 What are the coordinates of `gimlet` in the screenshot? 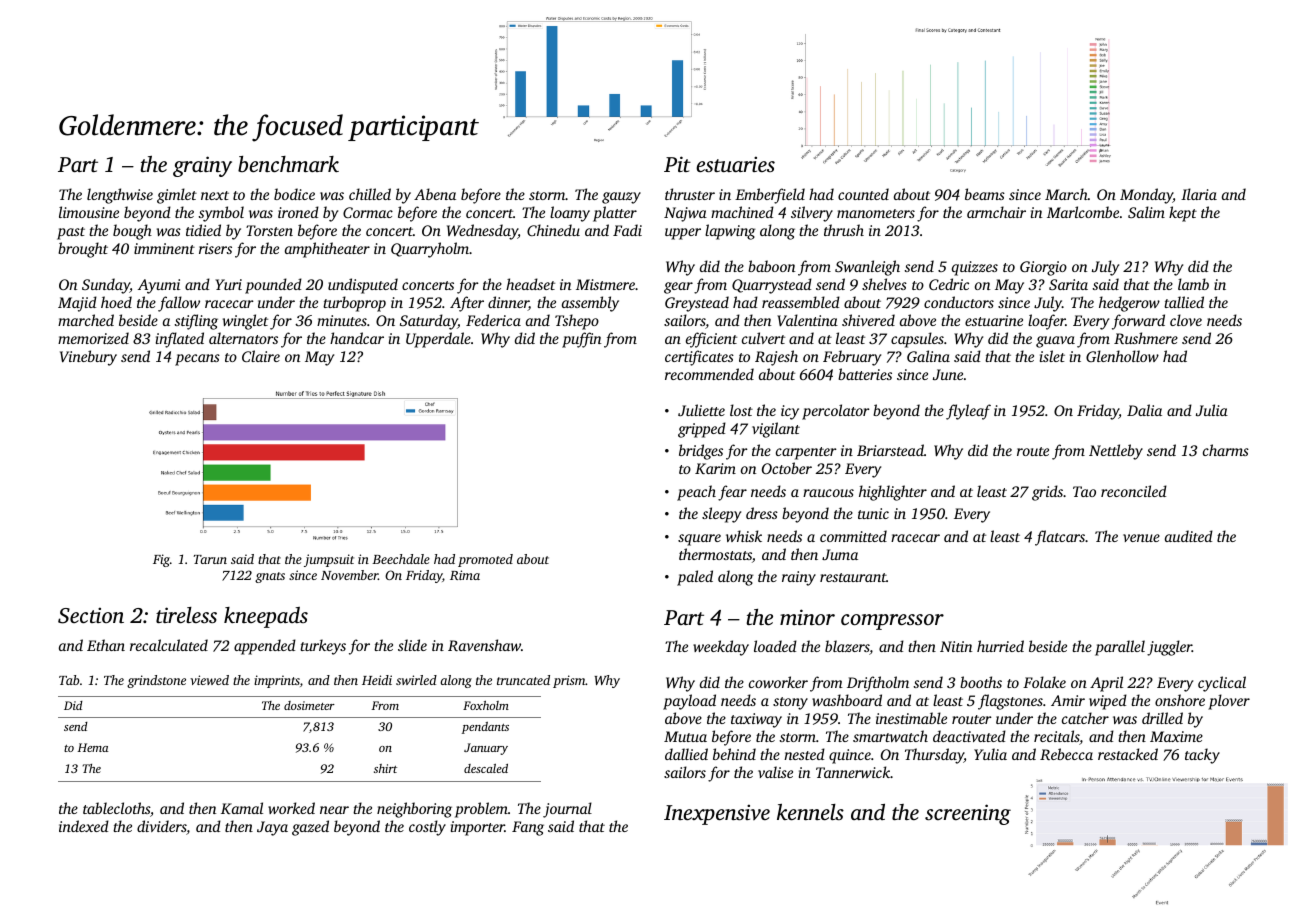 It's located at (177, 196).
